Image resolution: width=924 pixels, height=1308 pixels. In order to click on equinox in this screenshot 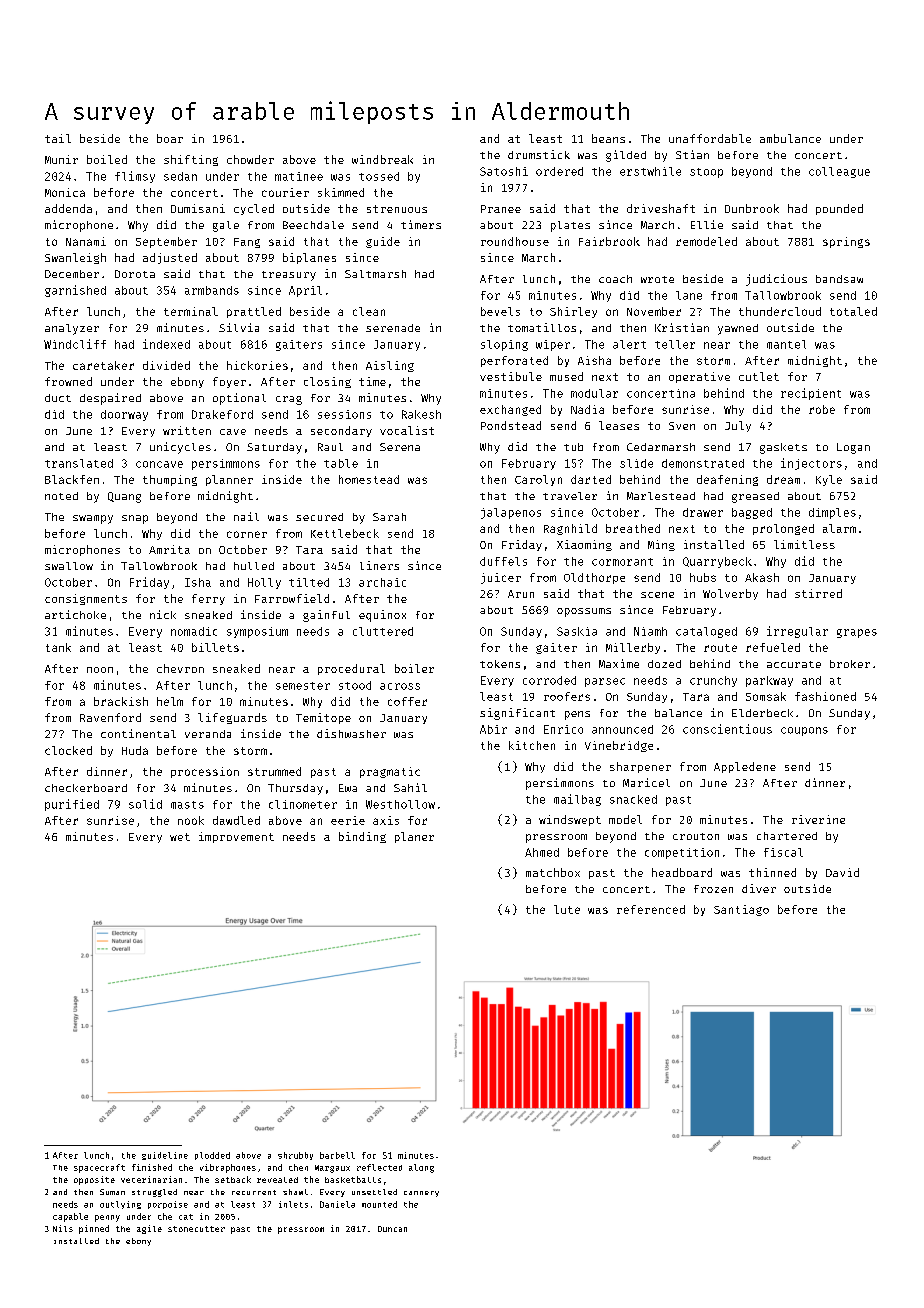, I will do `click(382, 616)`.
